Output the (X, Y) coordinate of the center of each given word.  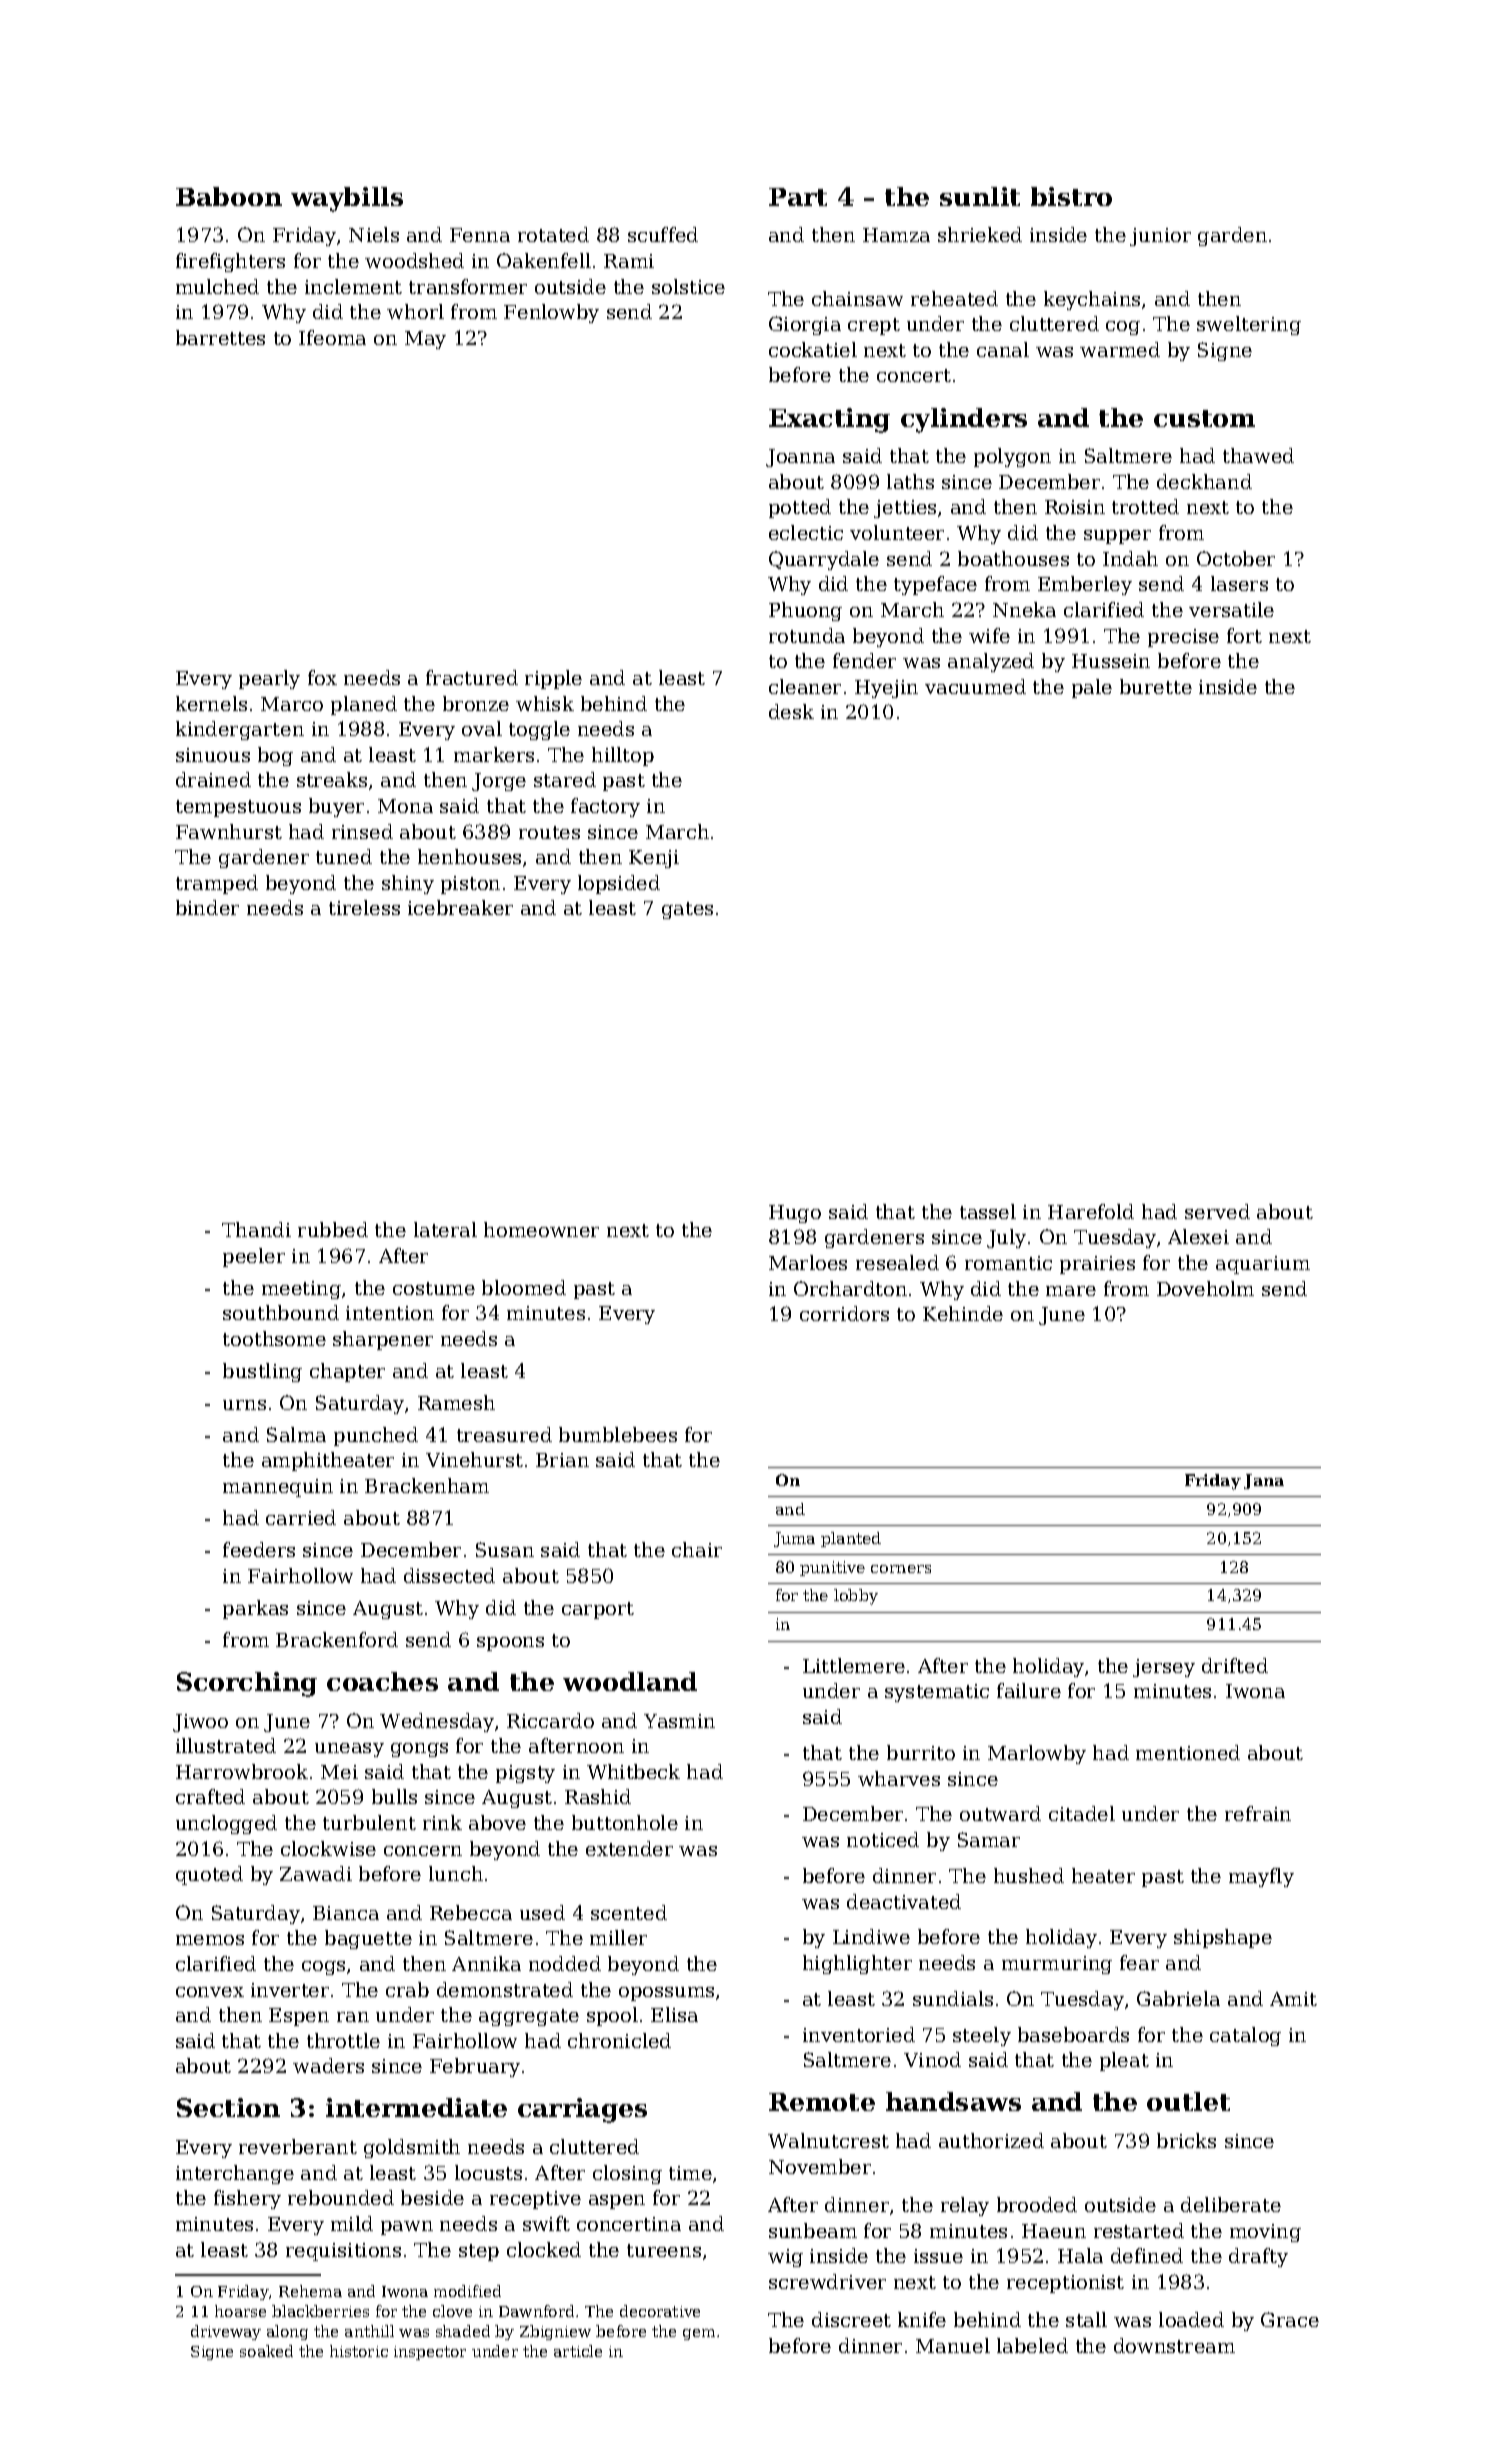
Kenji (654, 859)
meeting (301, 1290)
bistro (1071, 196)
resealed (897, 1262)
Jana (1264, 1481)
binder (207, 907)
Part (798, 197)
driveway (226, 2332)
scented (629, 1912)
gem (699, 2334)
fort (1244, 635)
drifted (1235, 1665)
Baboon (229, 196)
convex (210, 1992)
